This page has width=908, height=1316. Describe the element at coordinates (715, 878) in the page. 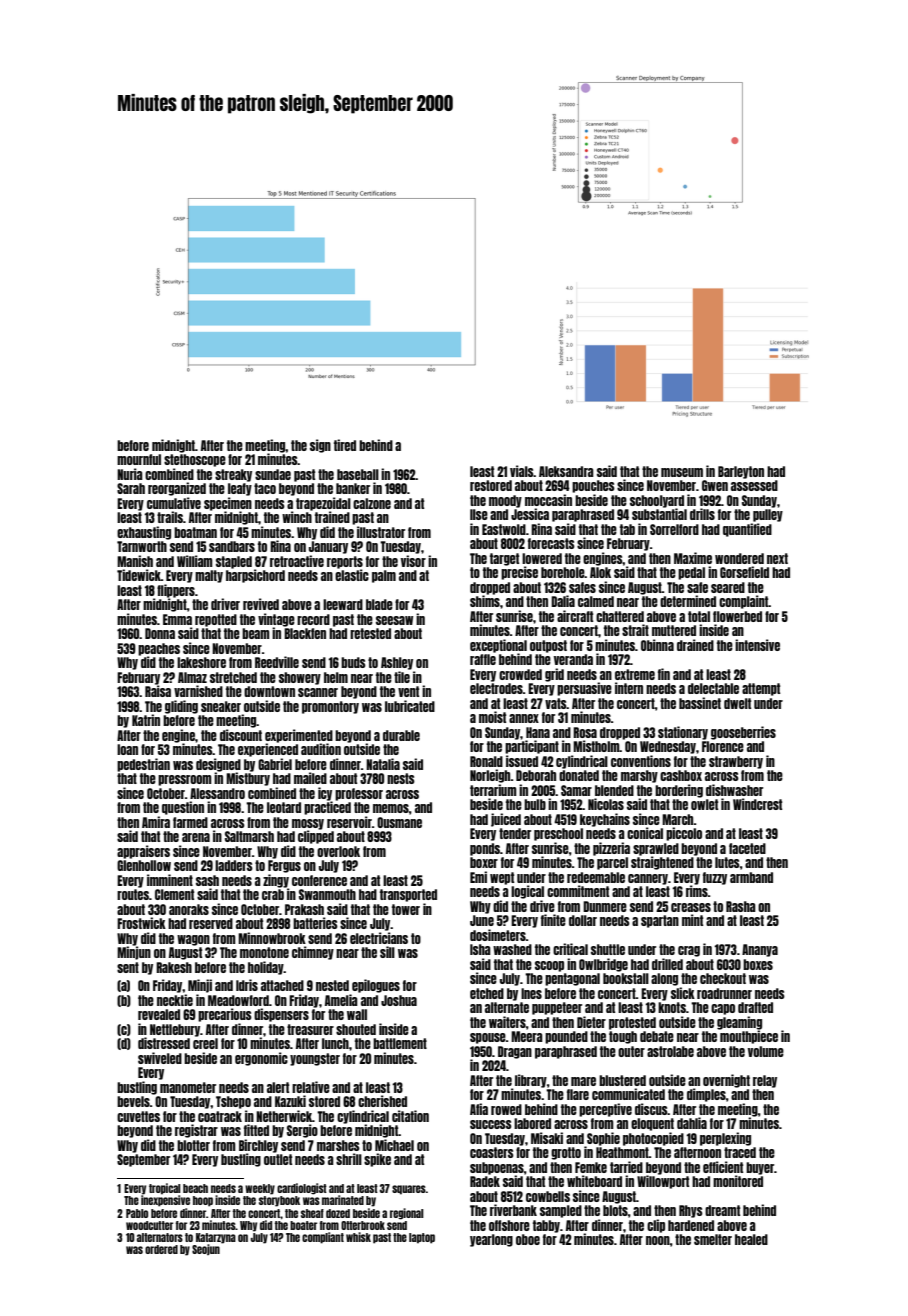

I see `fuzzy` at that location.
